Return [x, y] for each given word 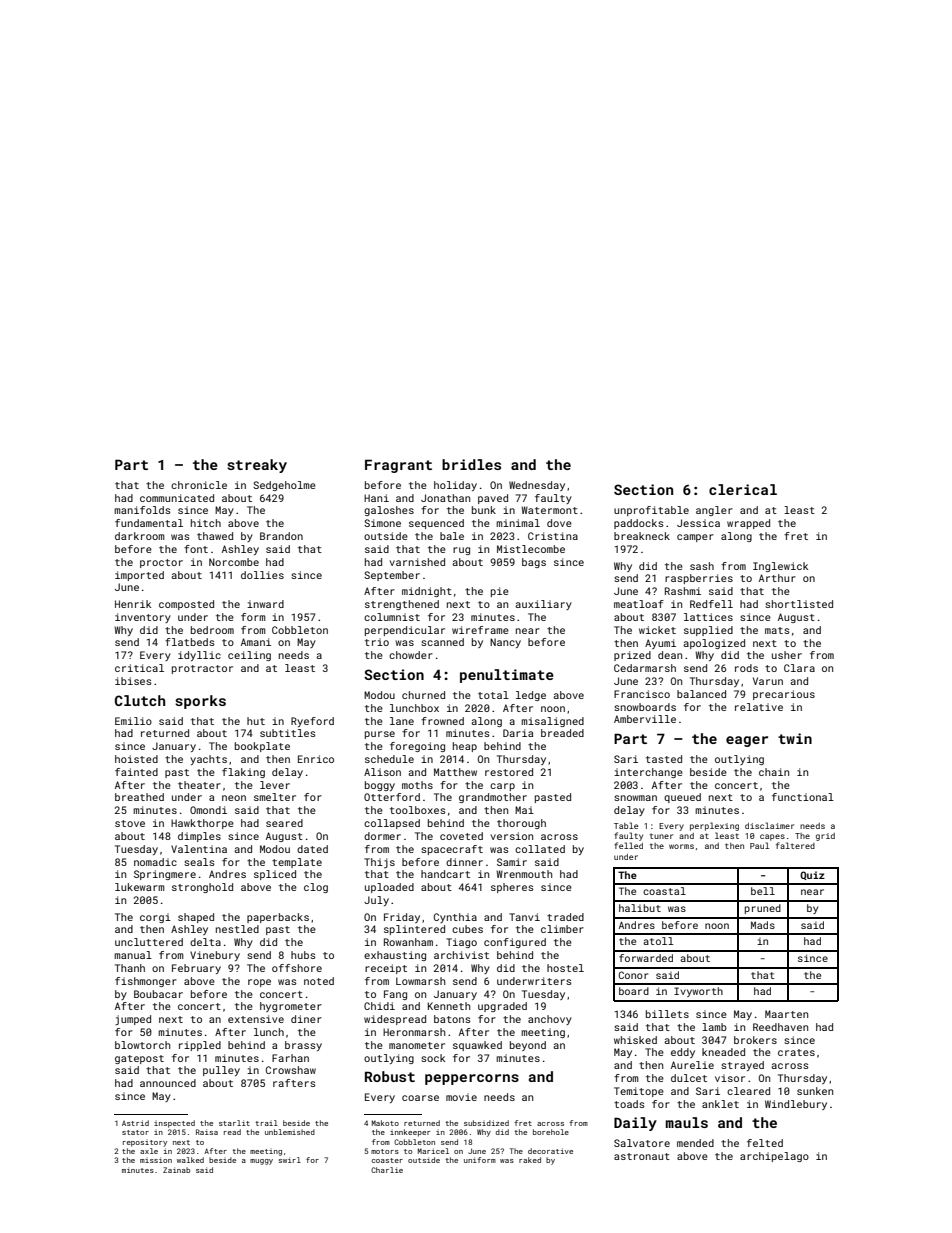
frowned [442, 721]
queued [682, 798]
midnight [427, 592]
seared [284, 823]
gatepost [139, 1059]
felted [765, 1143]
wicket [657, 630]
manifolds [142, 510]
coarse [420, 1098]
